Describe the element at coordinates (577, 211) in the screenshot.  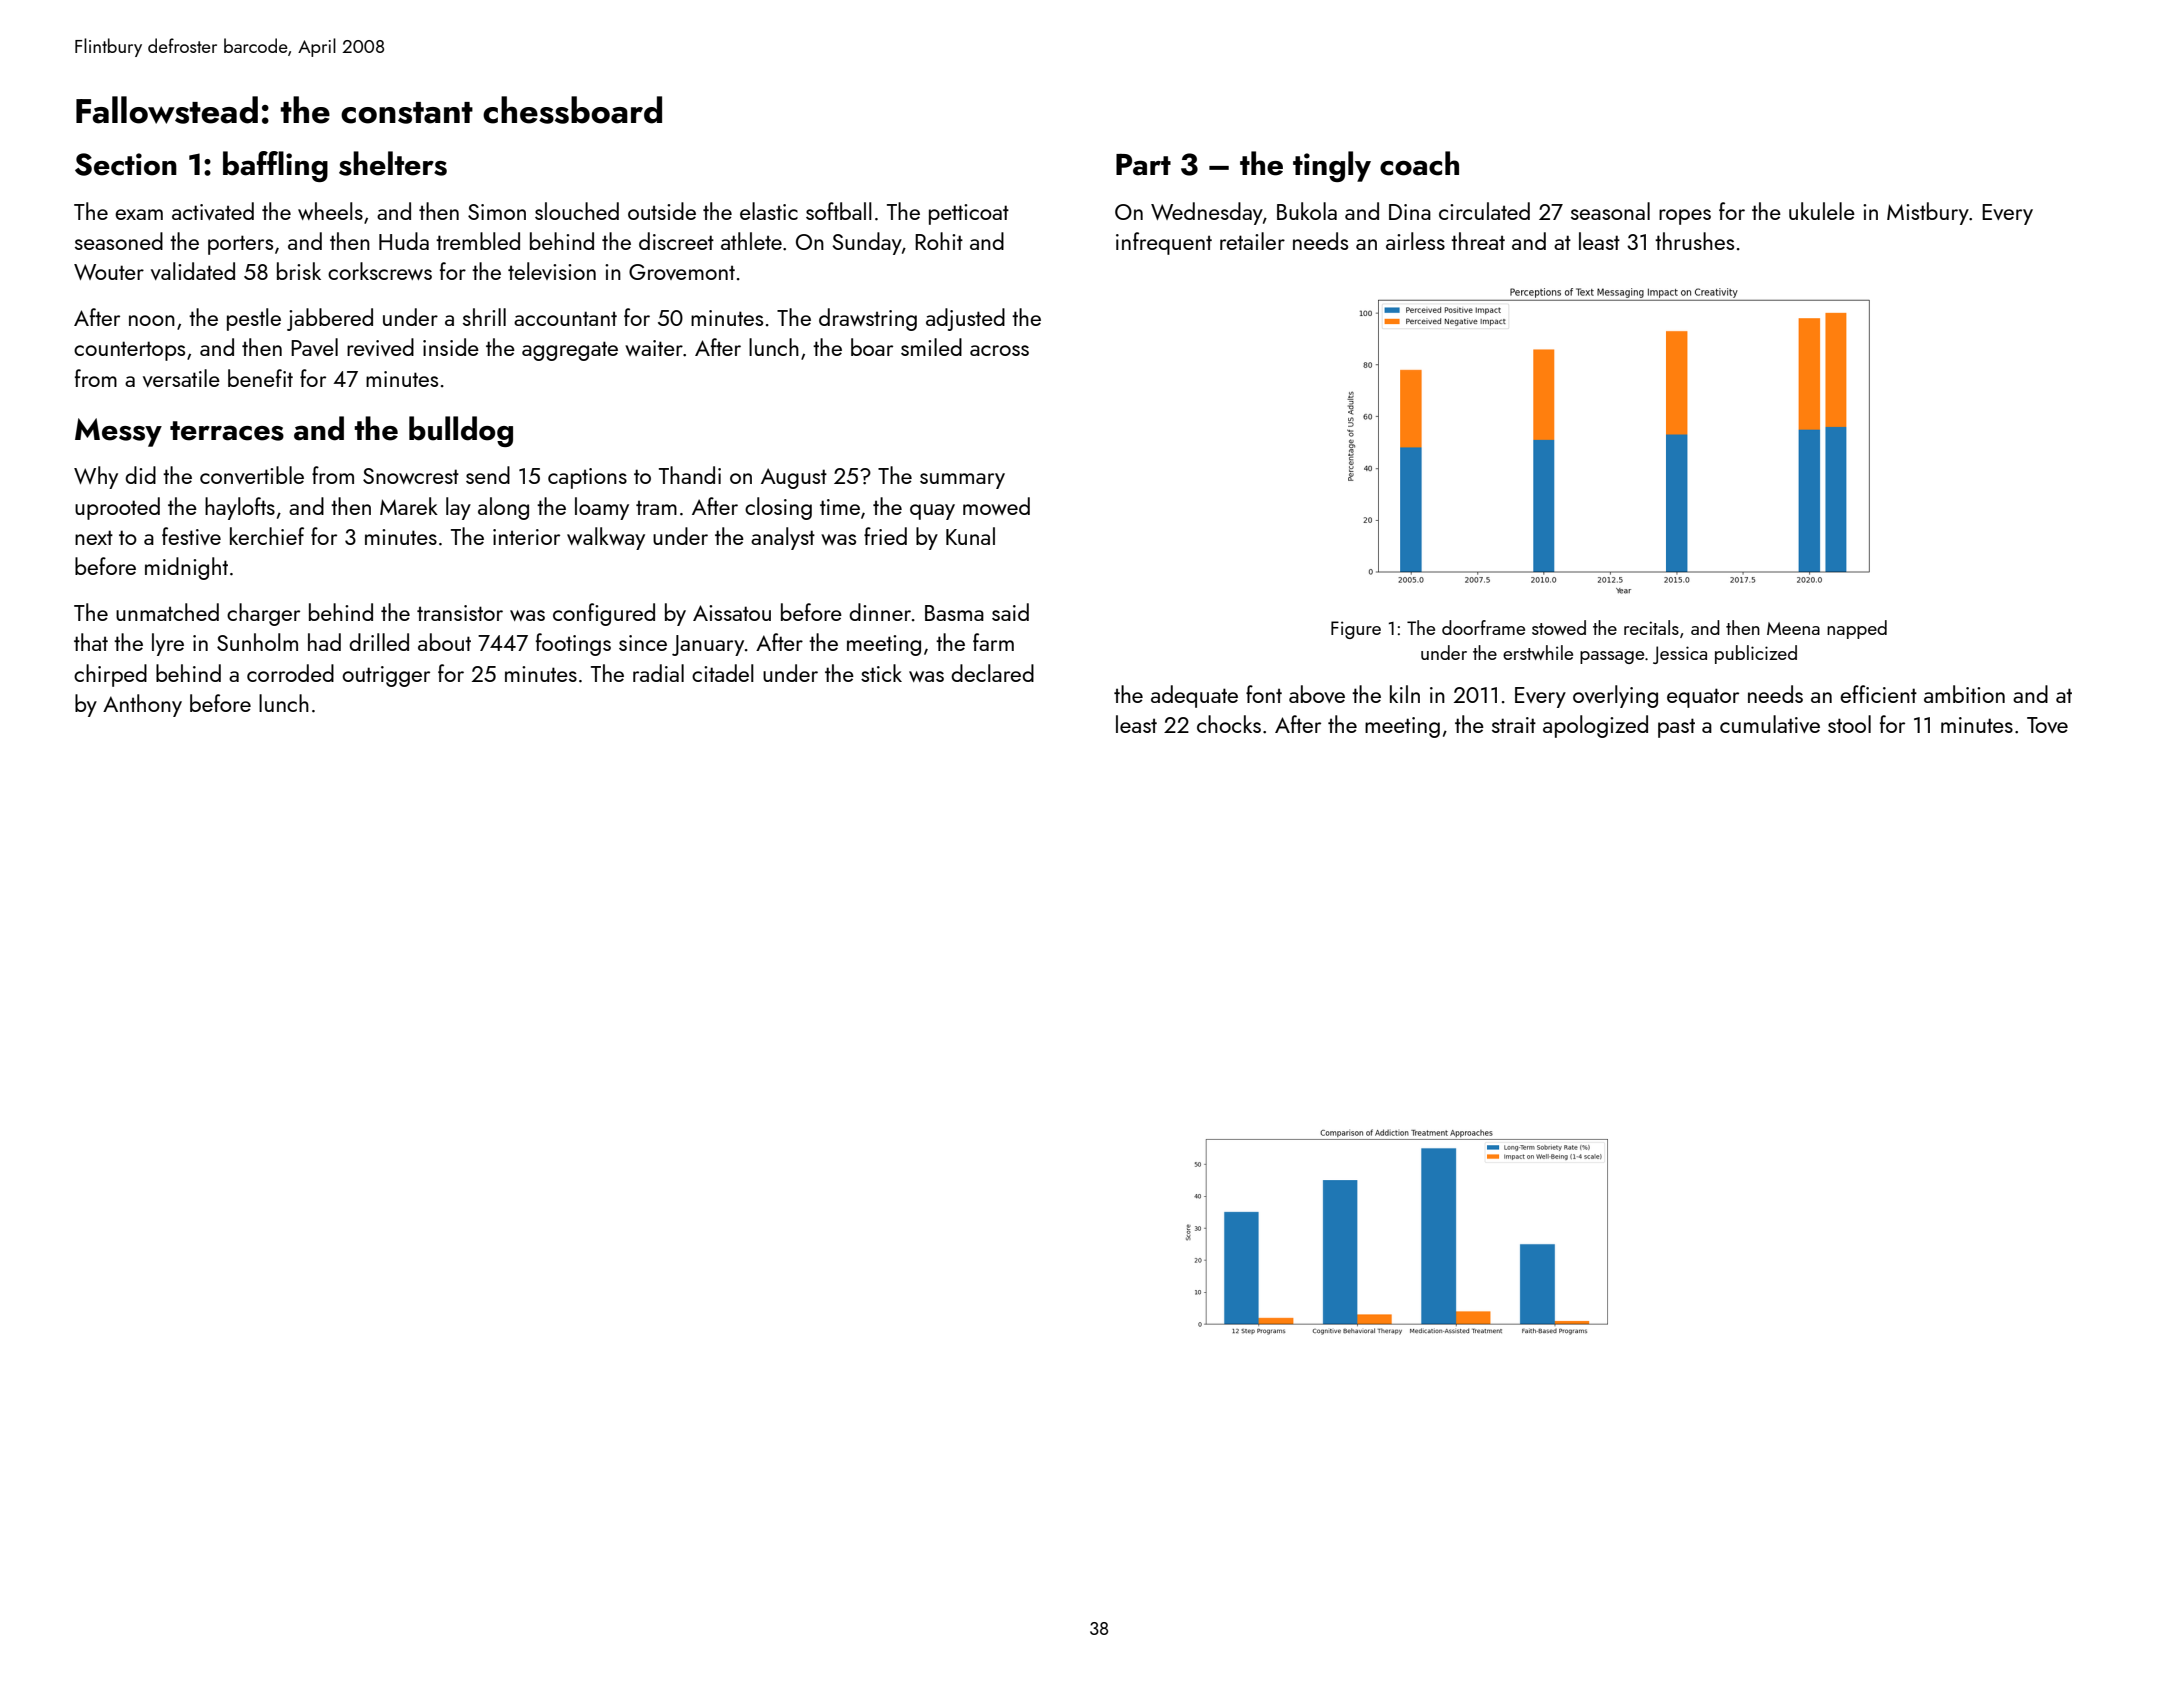
I see `slouched` at that location.
